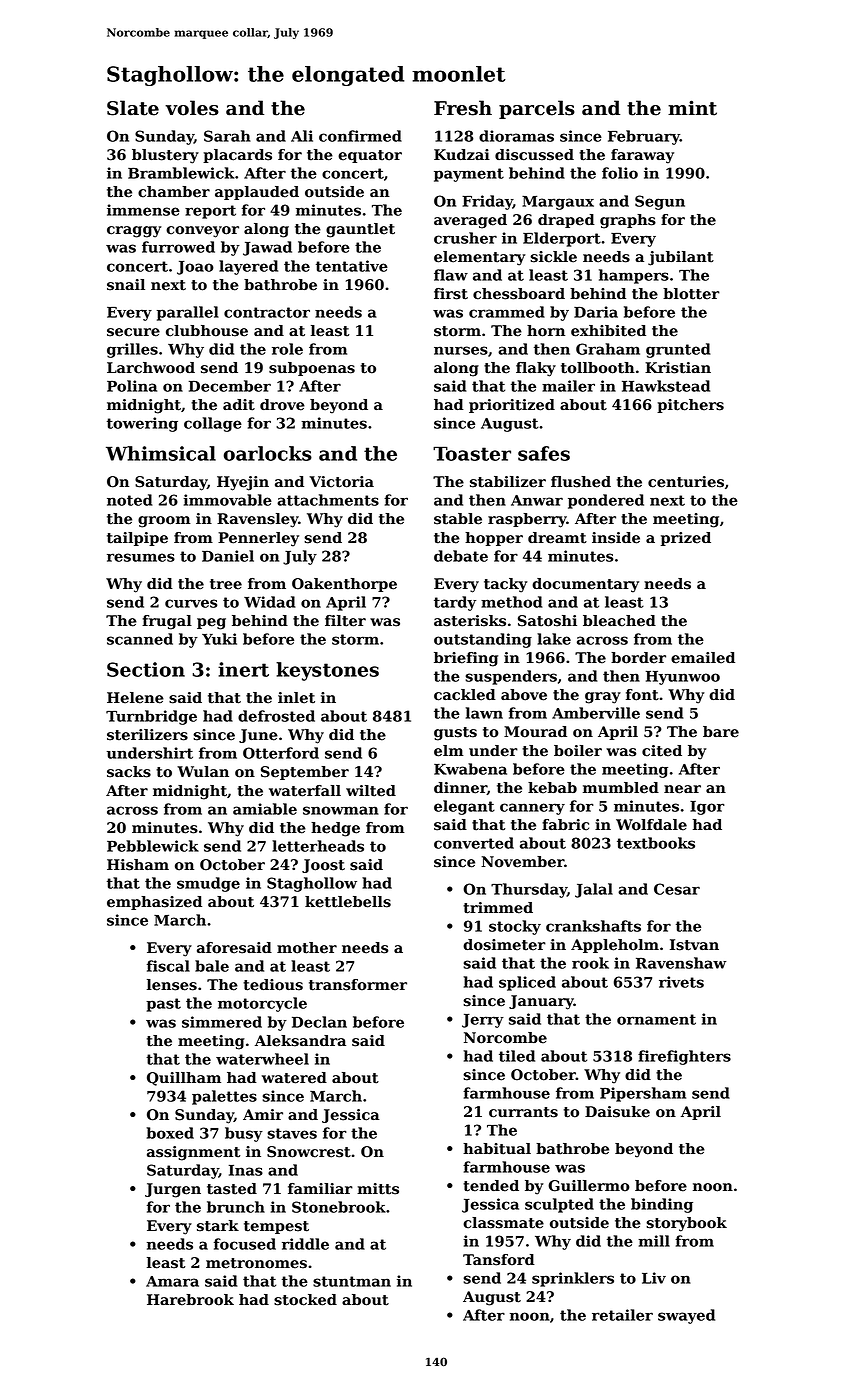 The image size is (849, 1400). I want to click on Turnbridge, so click(151, 717).
